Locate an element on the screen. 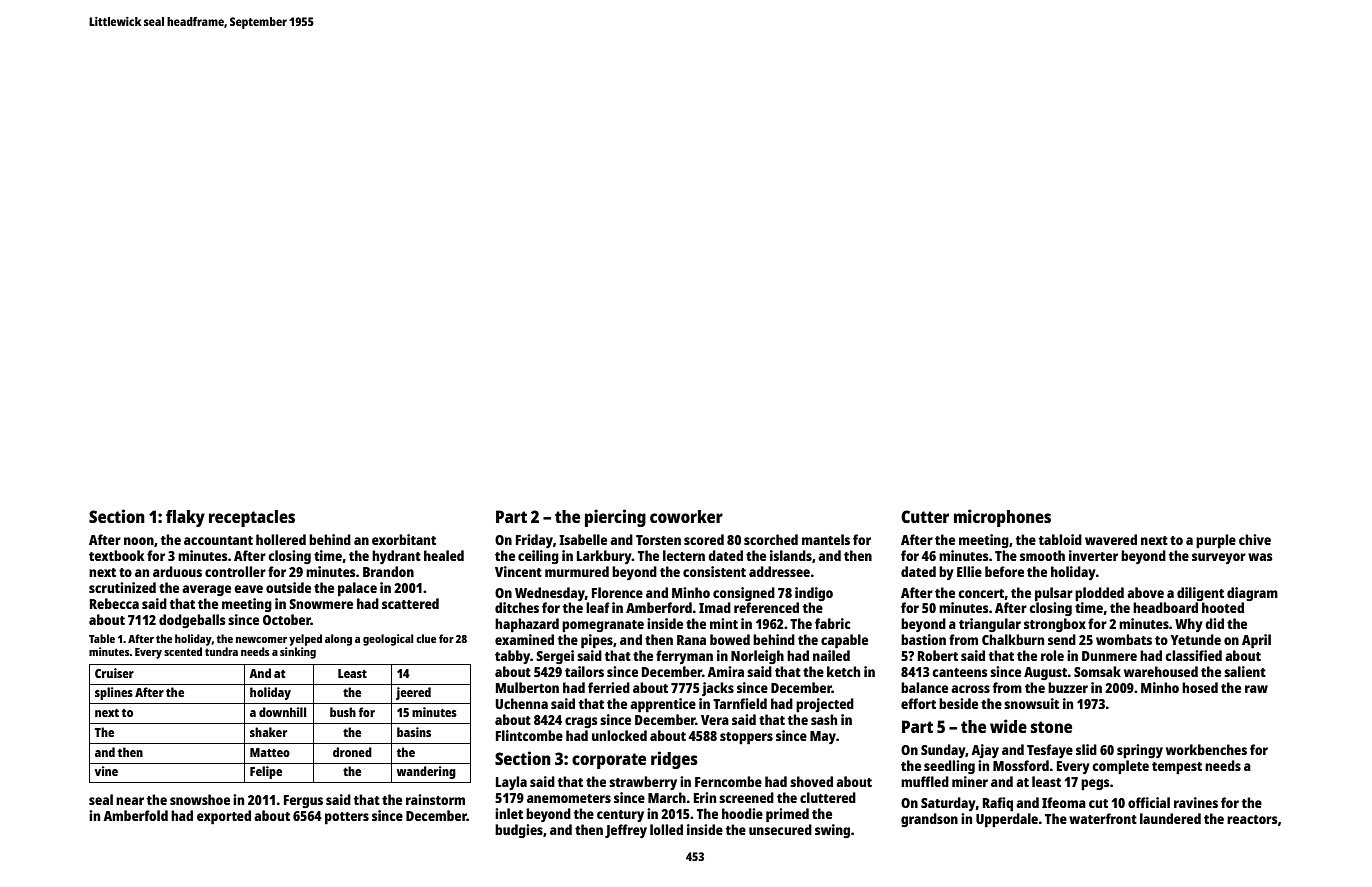 Image resolution: width=1372 pixels, height=887 pixels. receptacles is located at coordinates (252, 518).
